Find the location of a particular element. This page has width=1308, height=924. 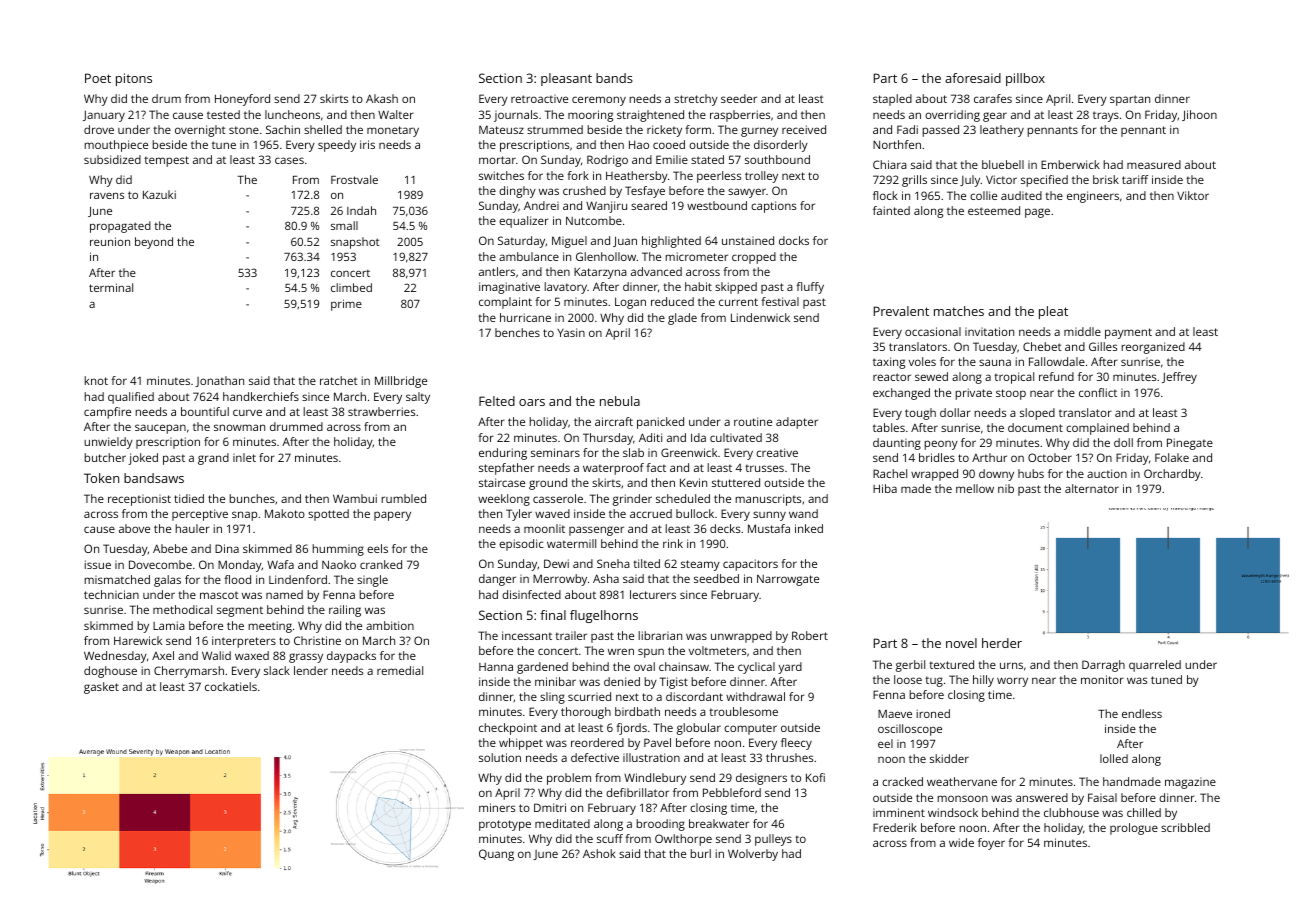

above is located at coordinates (134, 528).
